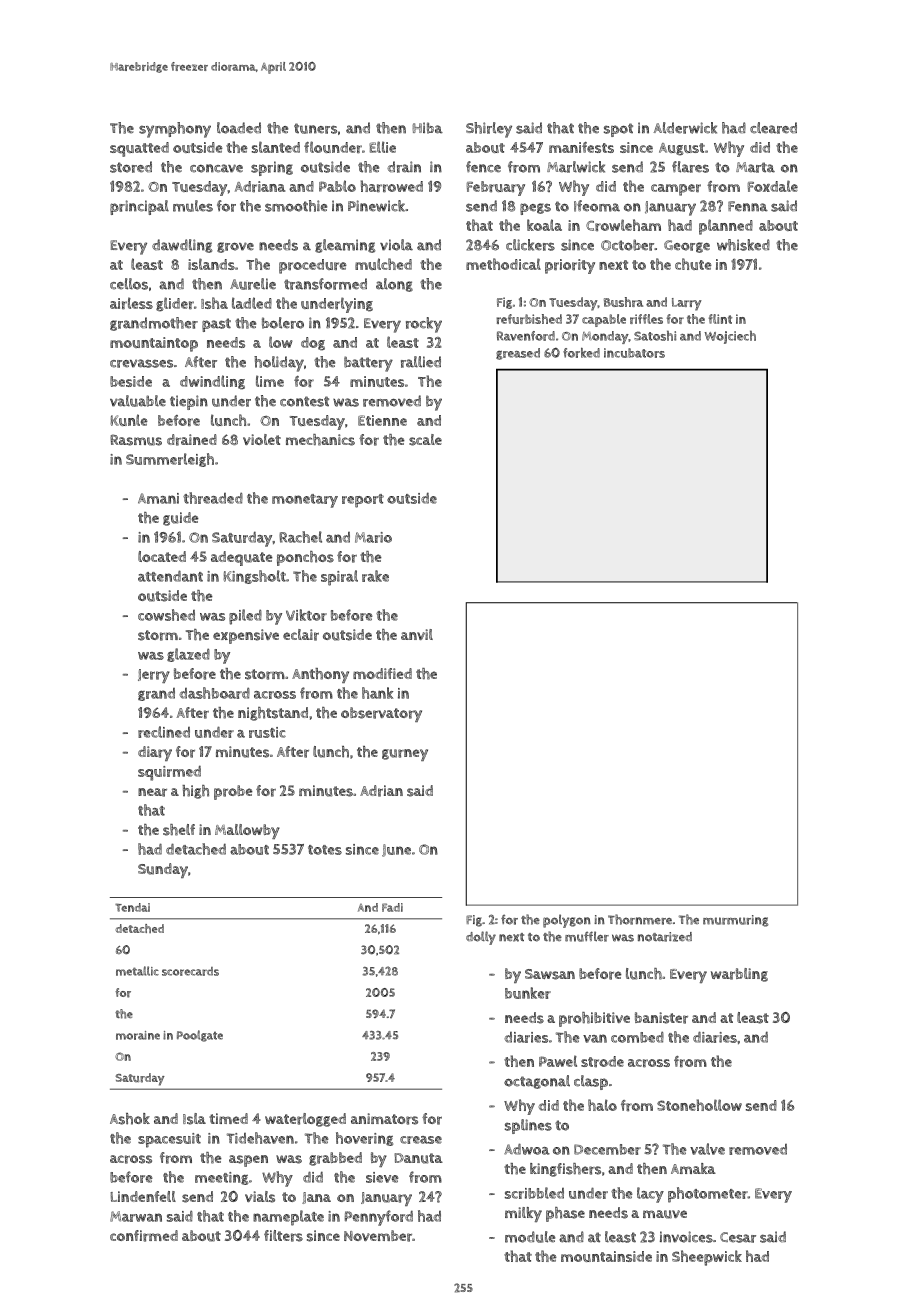 The width and height of the document is (908, 1316). I want to click on airless, so click(131, 303).
